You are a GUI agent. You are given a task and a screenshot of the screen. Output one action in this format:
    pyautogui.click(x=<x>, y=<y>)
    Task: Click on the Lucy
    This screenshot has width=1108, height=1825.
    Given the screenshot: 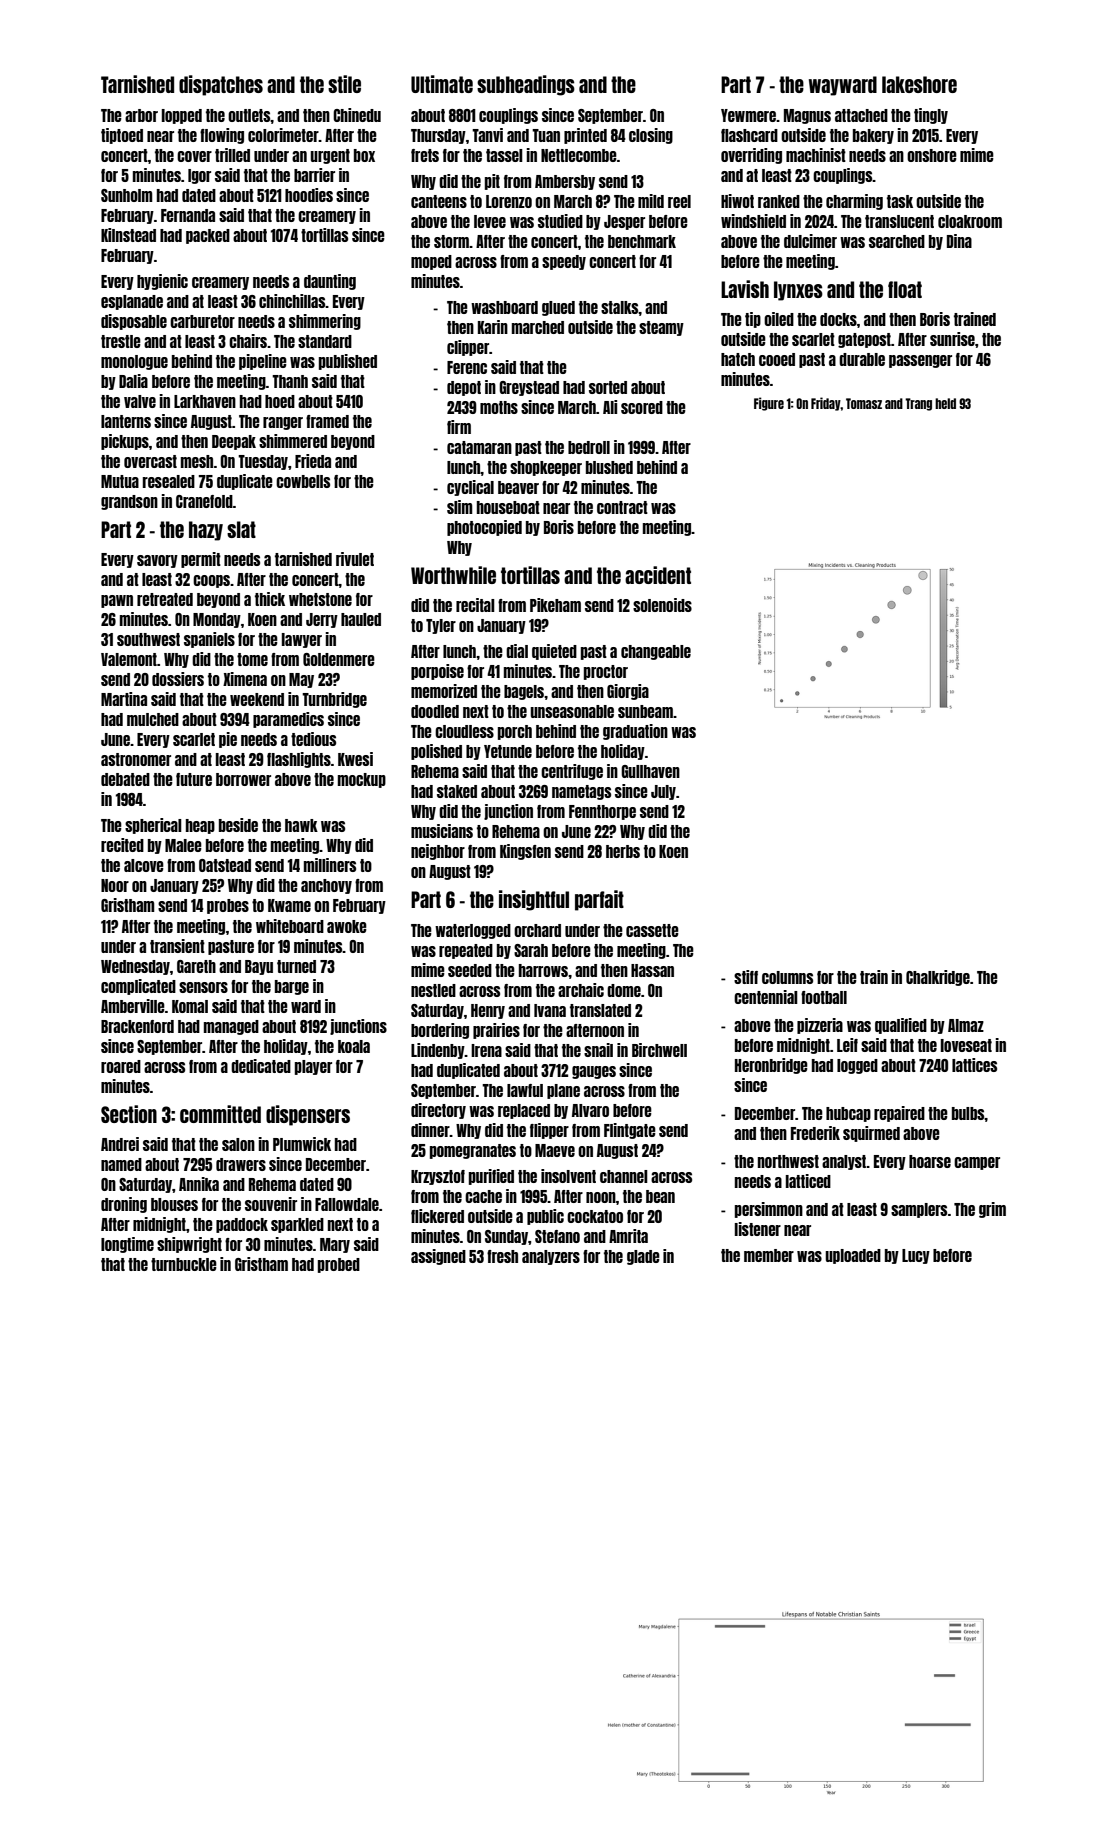 What is the action you would take?
    pyautogui.click(x=916, y=1256)
